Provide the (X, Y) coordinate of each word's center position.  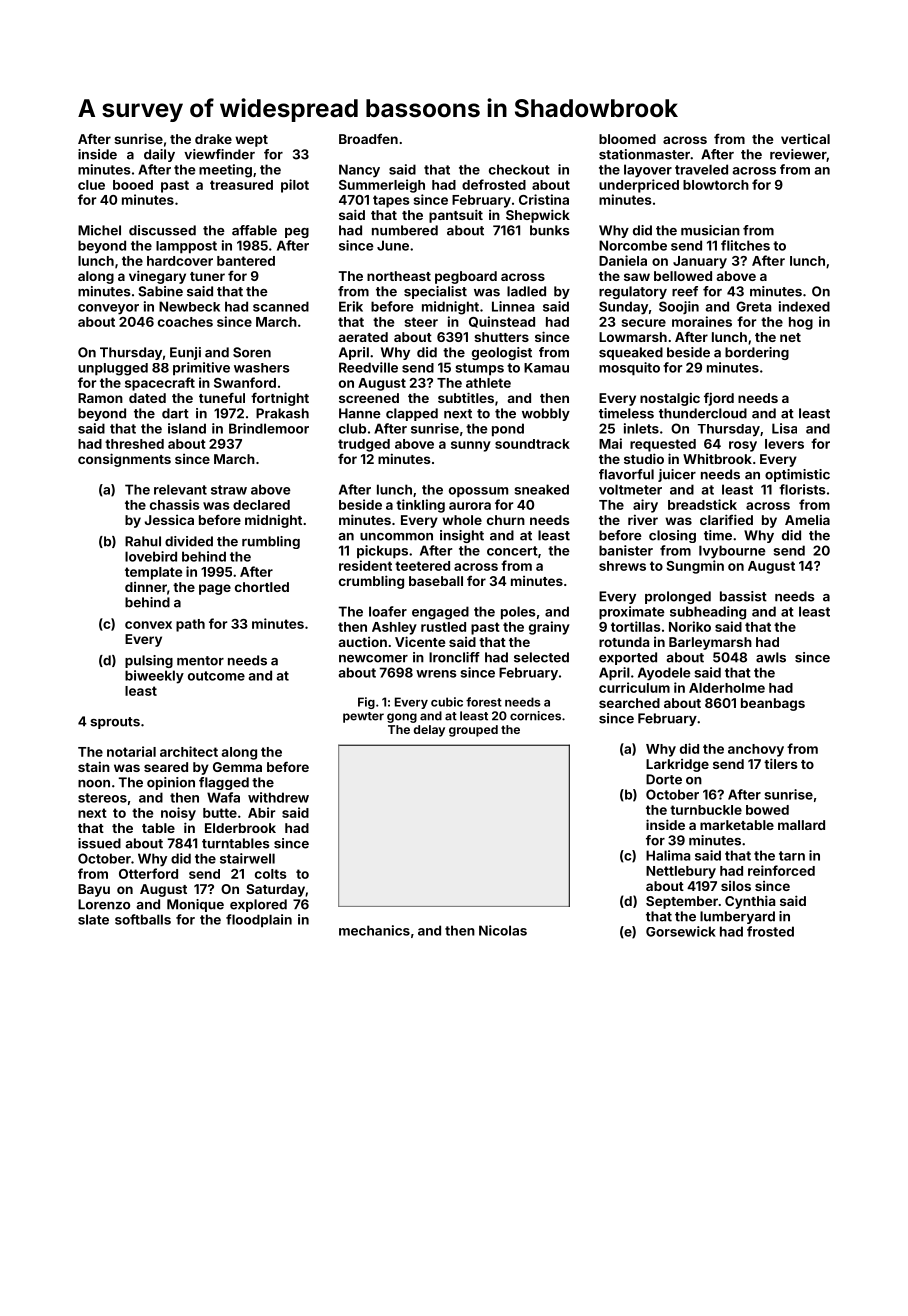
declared (261, 505)
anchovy (756, 750)
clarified (726, 519)
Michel (99, 230)
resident (365, 565)
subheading (708, 613)
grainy (549, 628)
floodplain (259, 921)
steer (421, 322)
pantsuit (456, 216)
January (700, 262)
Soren (252, 352)
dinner (146, 587)
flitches (745, 245)
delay (429, 731)
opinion (171, 783)
